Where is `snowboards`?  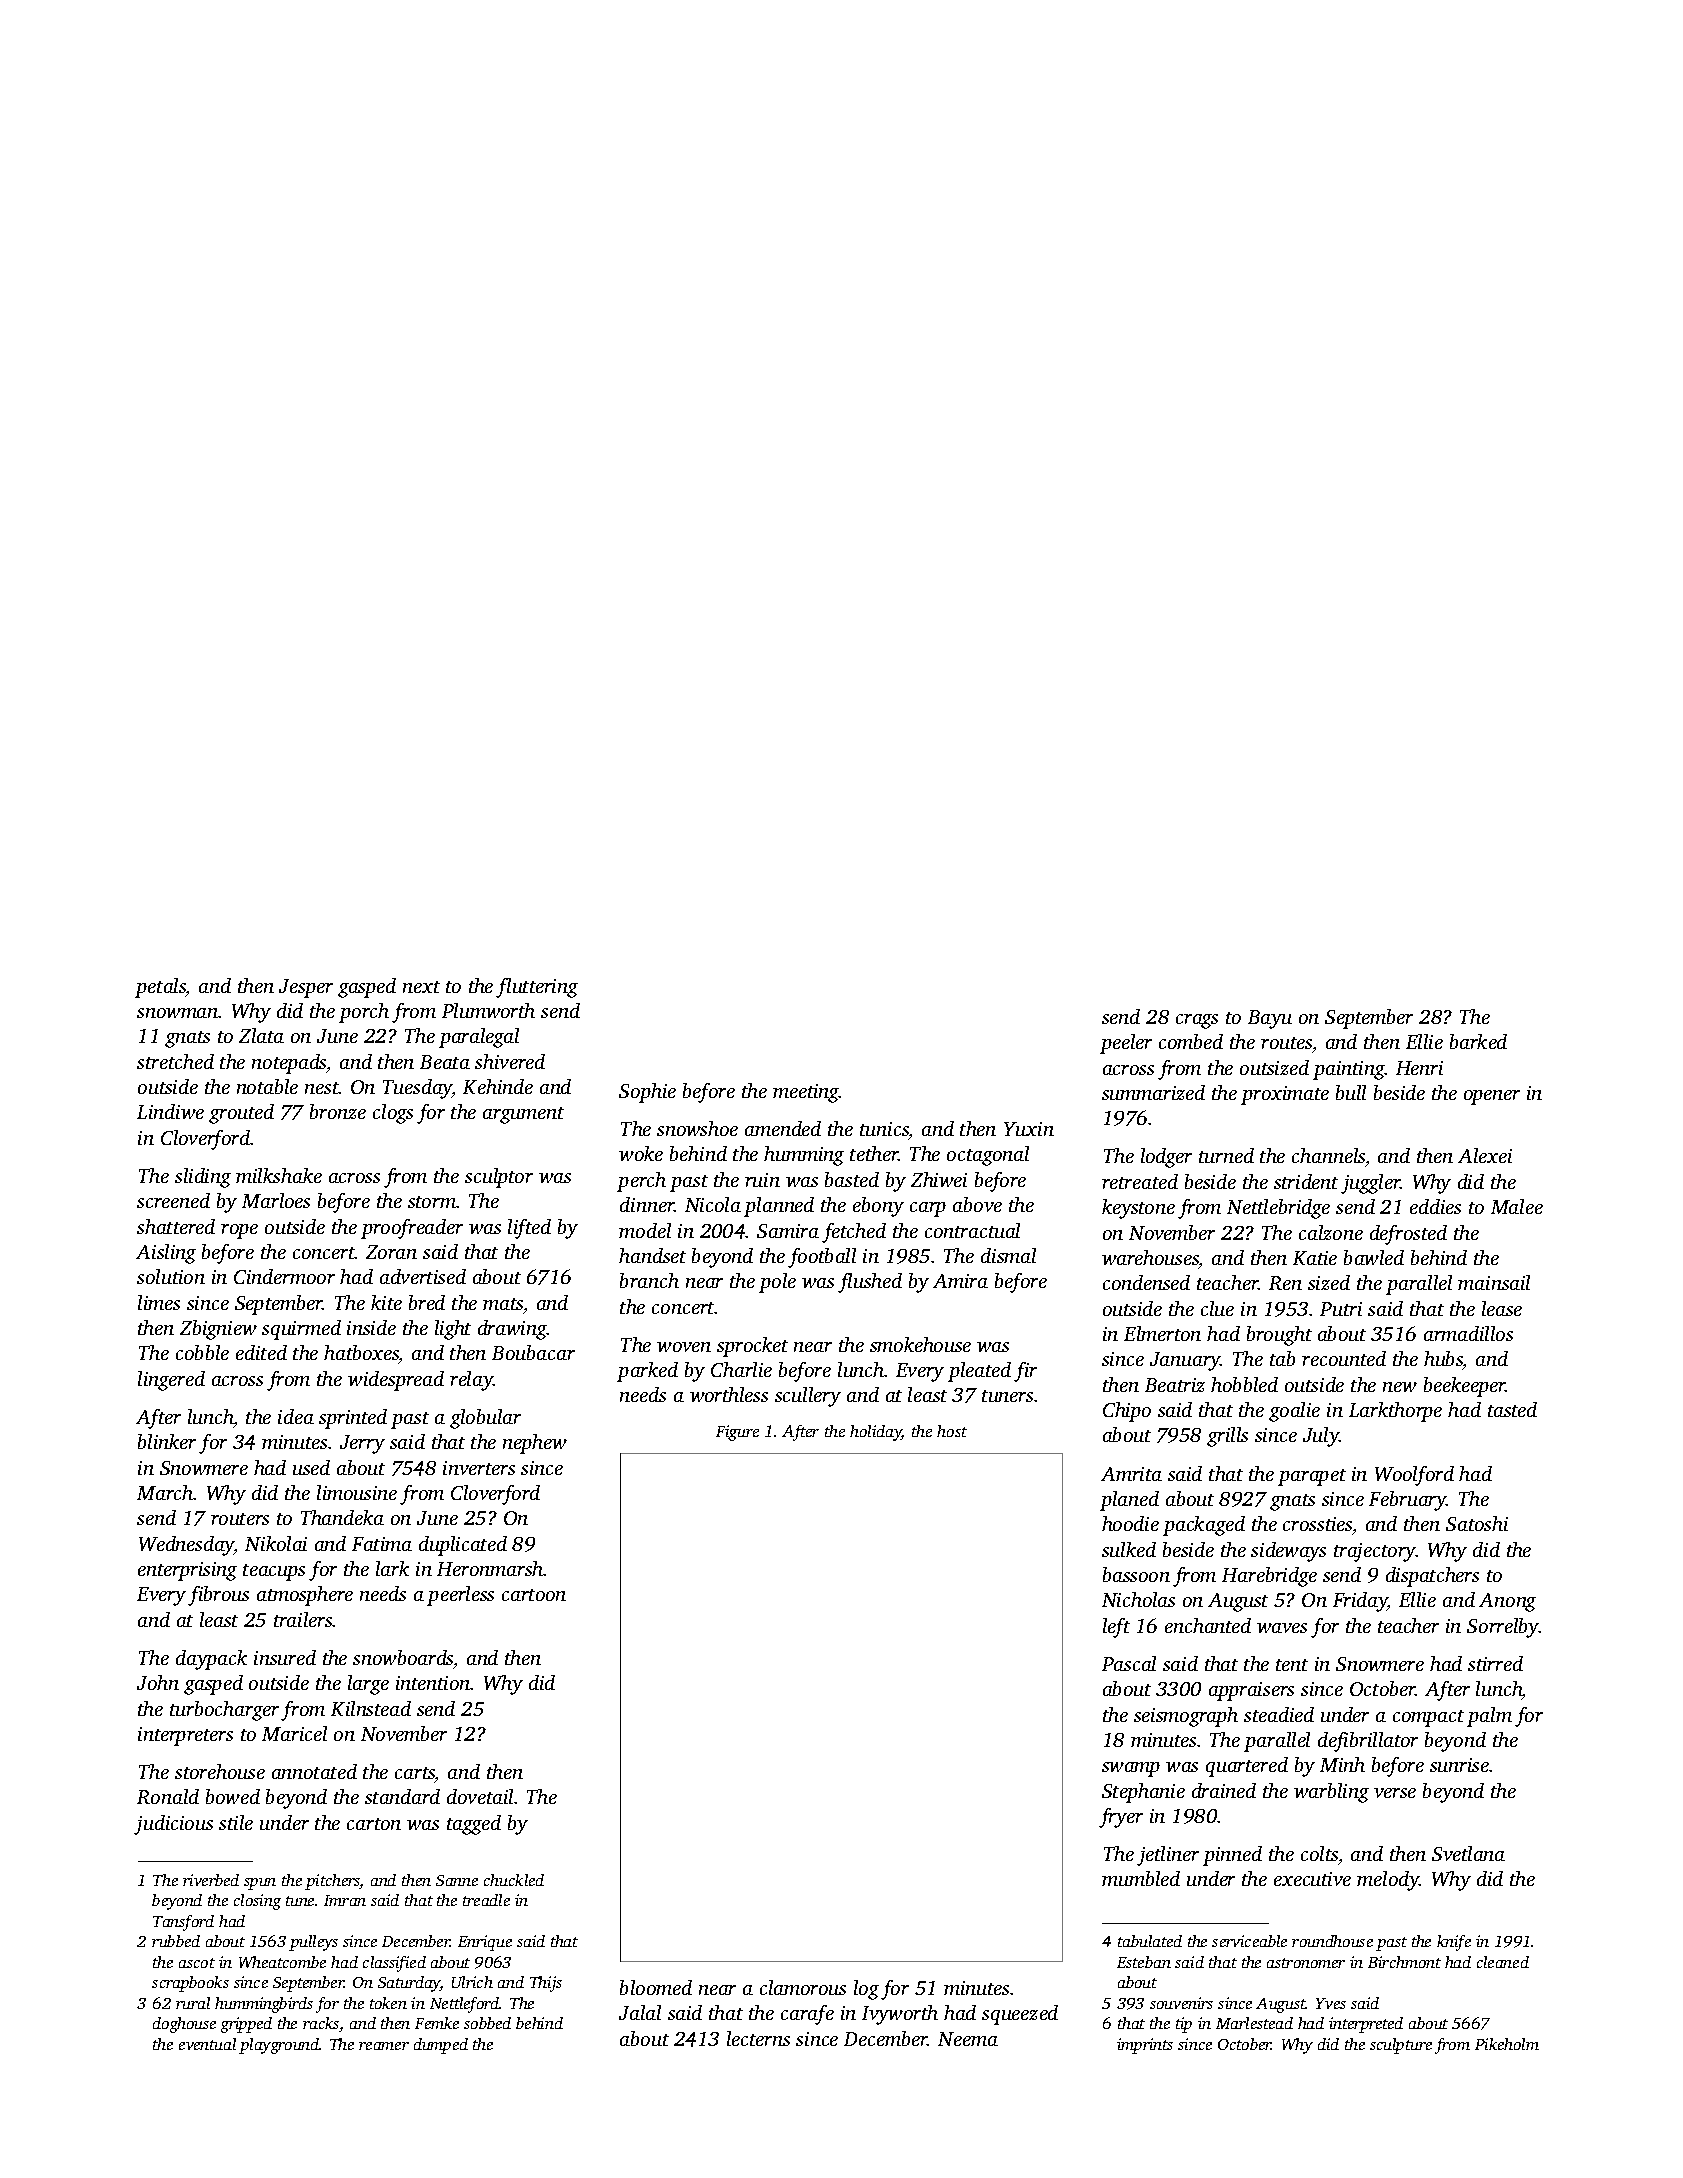
snowboards is located at coordinates (403, 1657).
